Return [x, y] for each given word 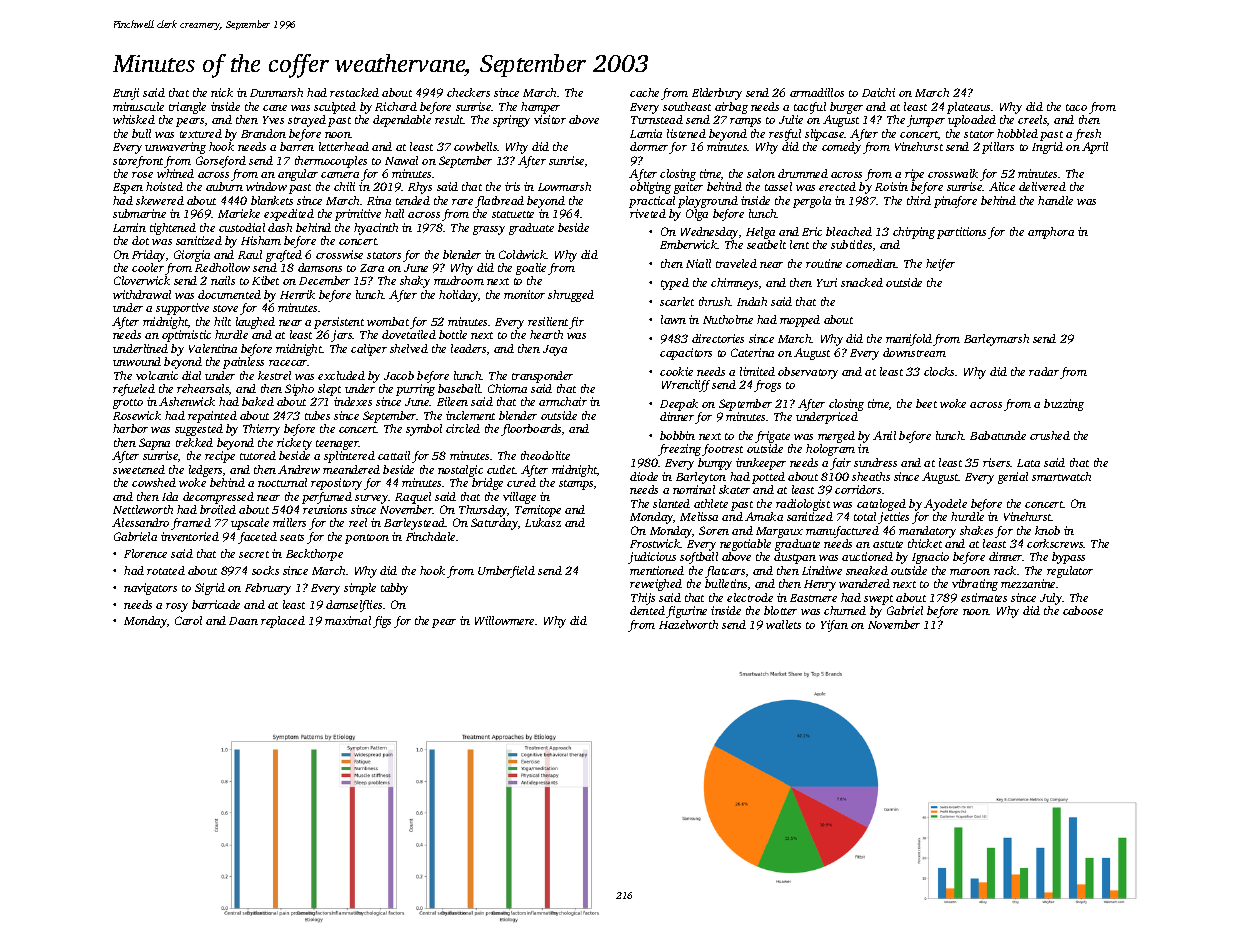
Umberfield [506, 572]
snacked [862, 282]
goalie [531, 269]
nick [222, 92]
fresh [1087, 135]
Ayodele [945, 505]
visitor [550, 119]
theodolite [545, 455]
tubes [317, 415]
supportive [182, 309]
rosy [177, 607]
